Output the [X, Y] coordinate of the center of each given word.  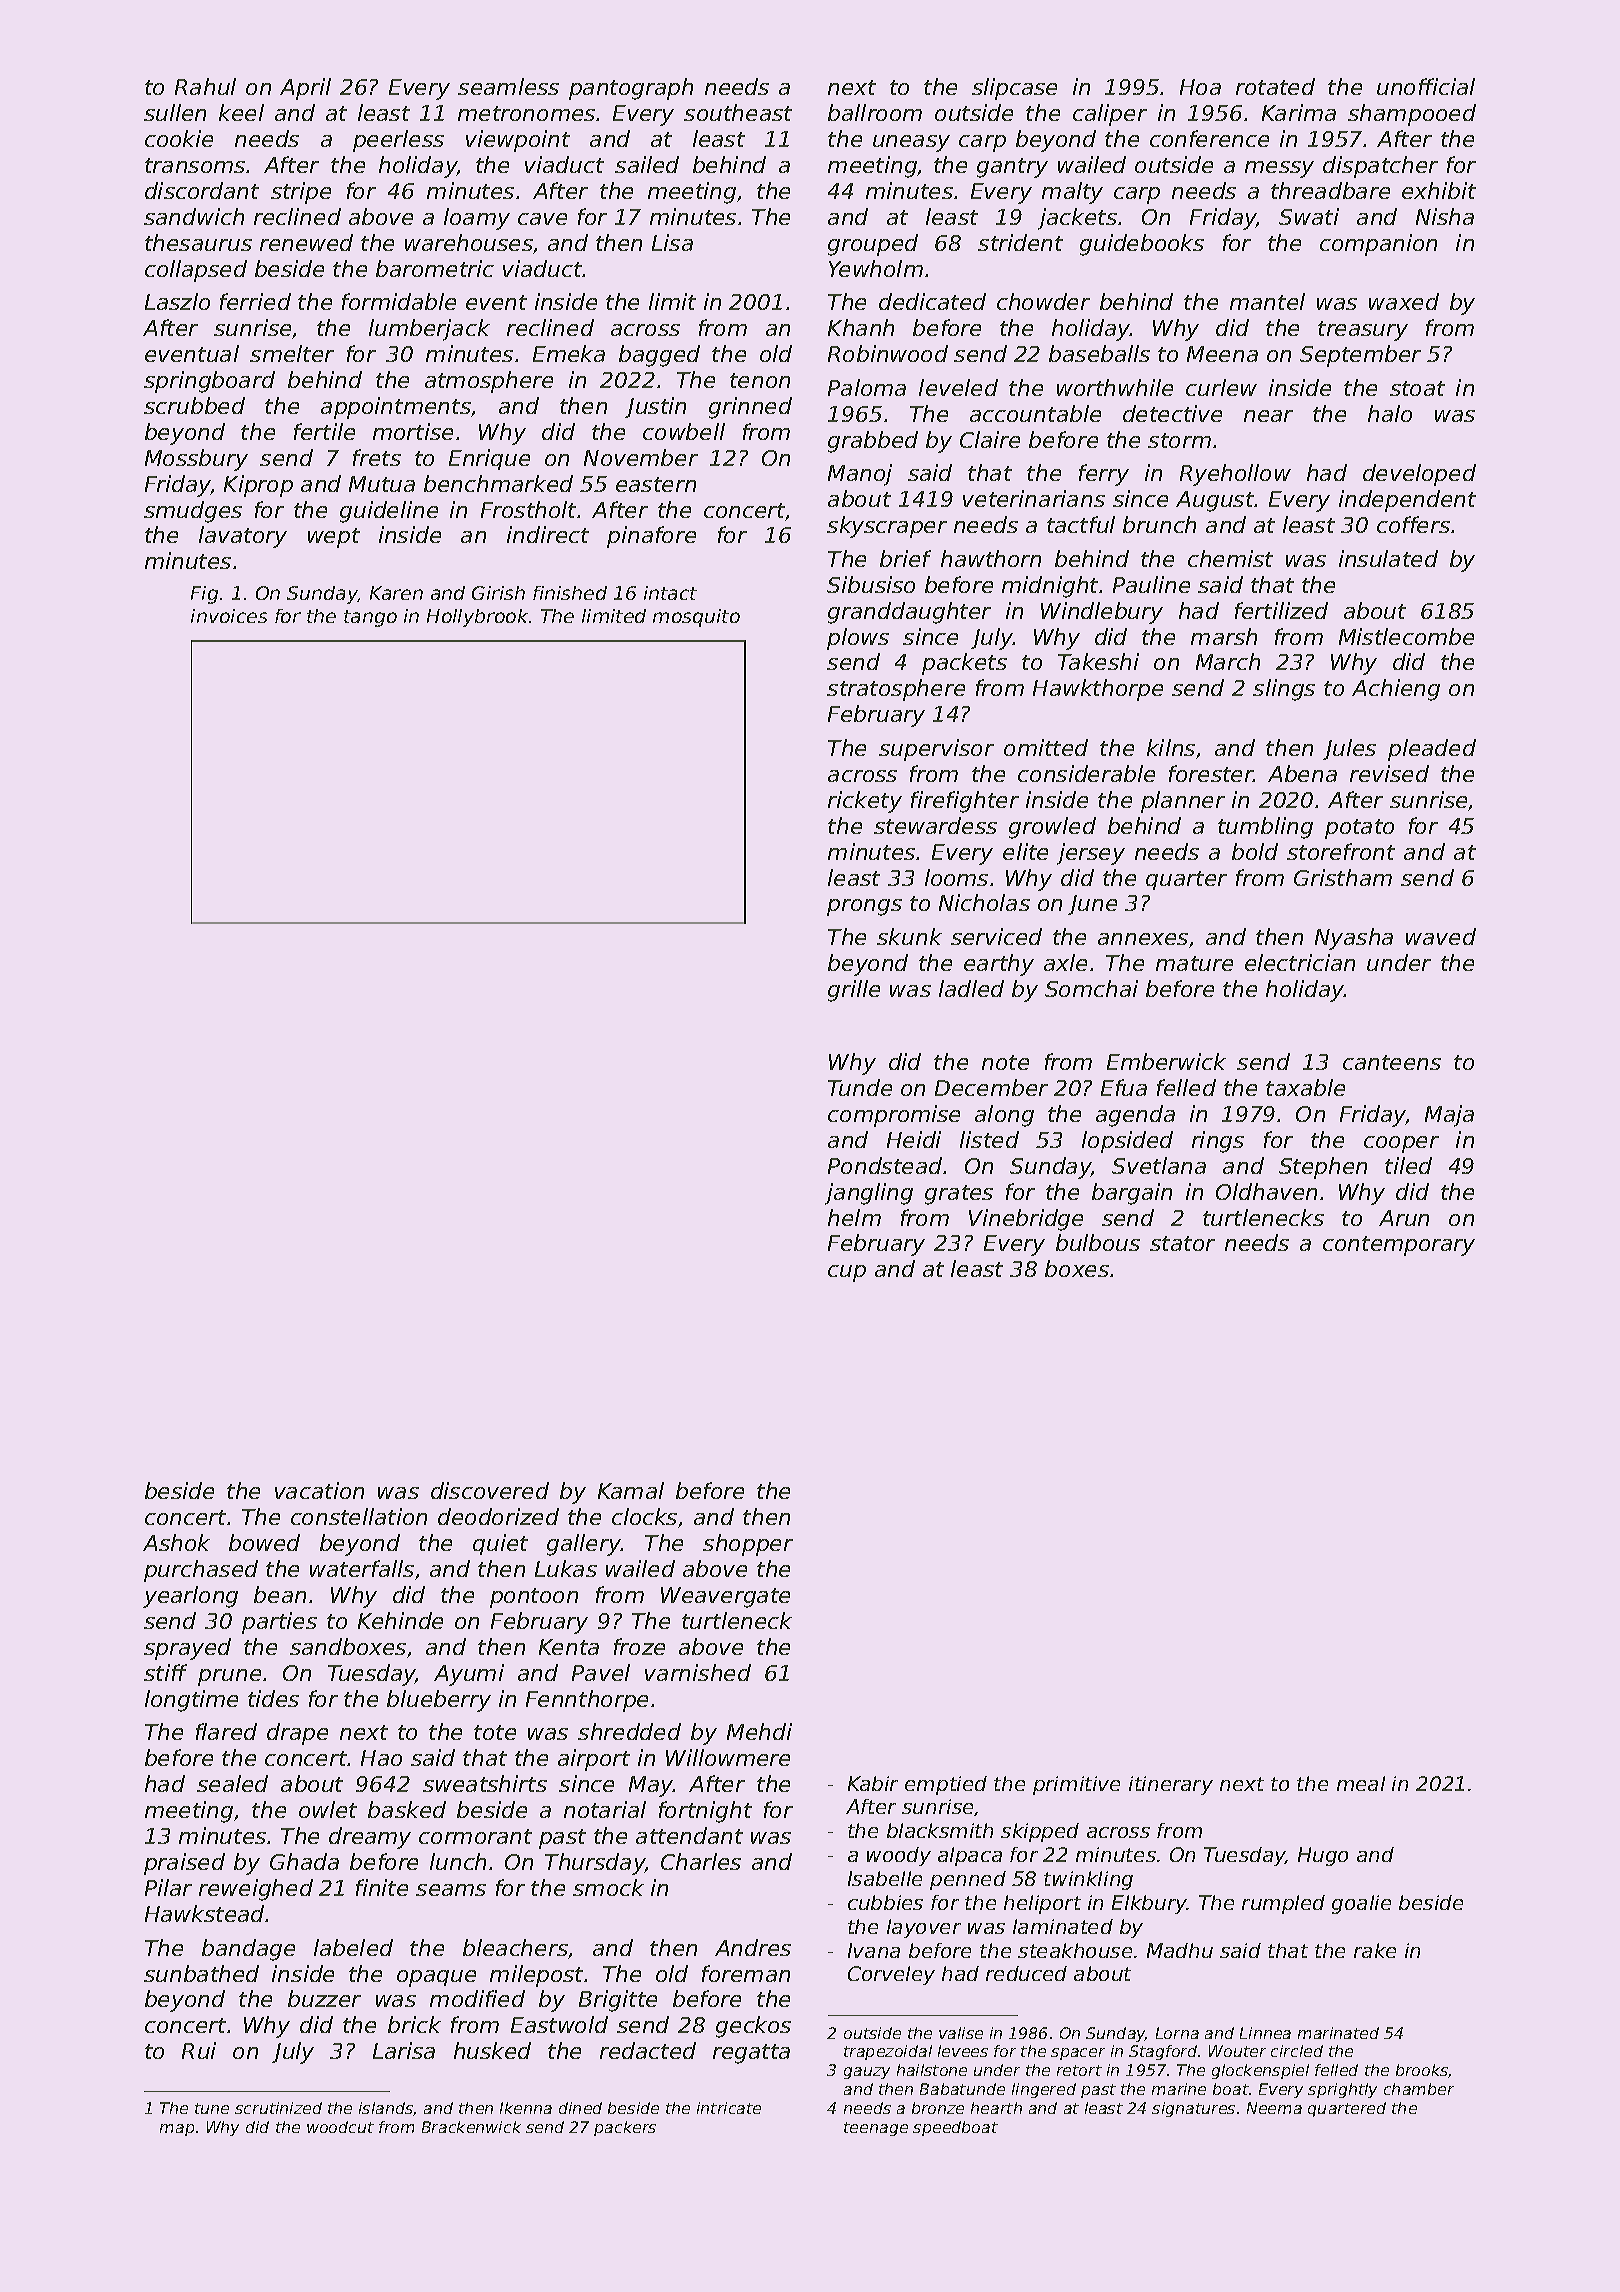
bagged [659, 356]
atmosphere [489, 382]
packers [625, 2128]
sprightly [1342, 2090]
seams [451, 1890]
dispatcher [1380, 167]
